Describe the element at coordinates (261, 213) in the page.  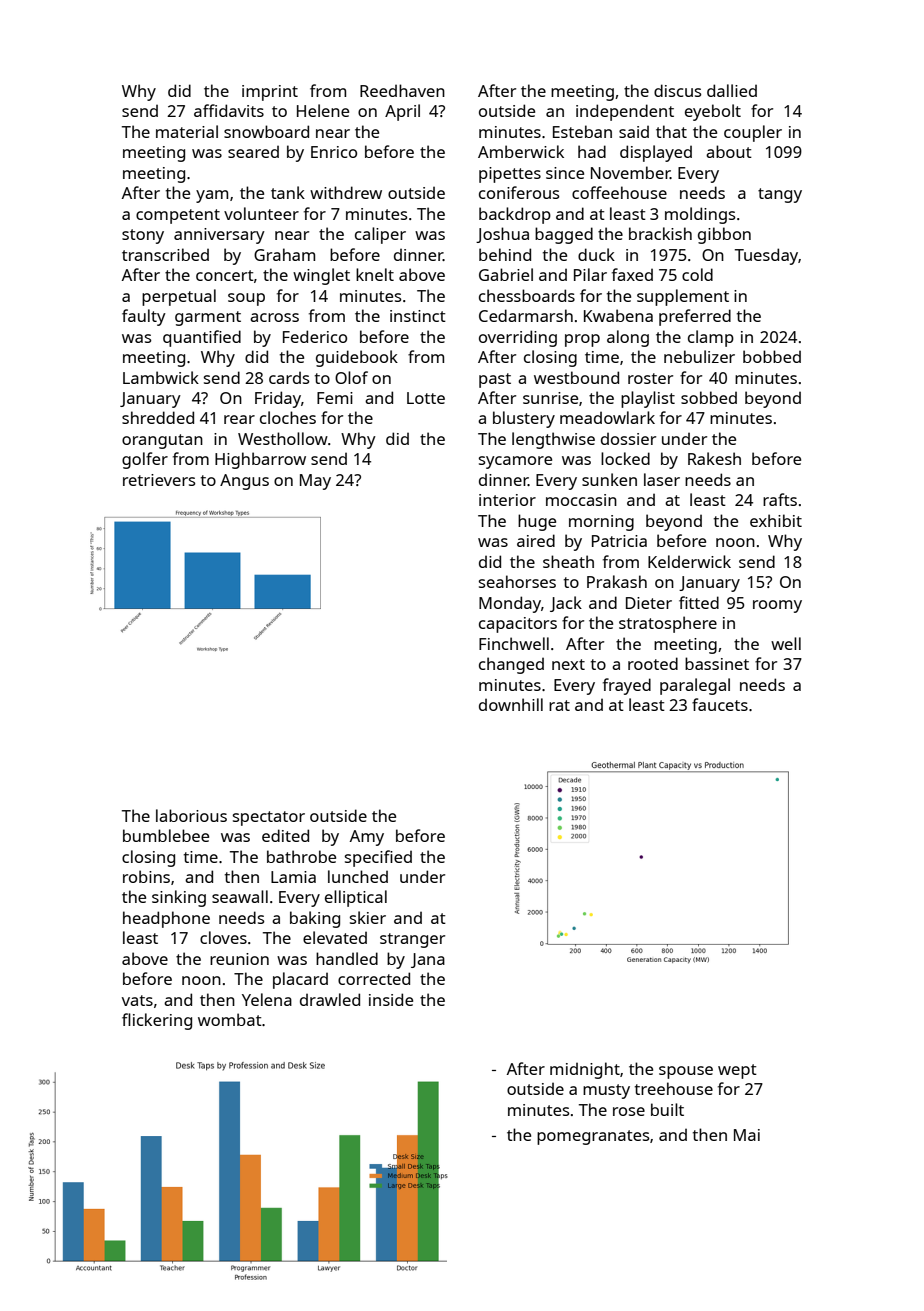
I see `volunteer` at that location.
